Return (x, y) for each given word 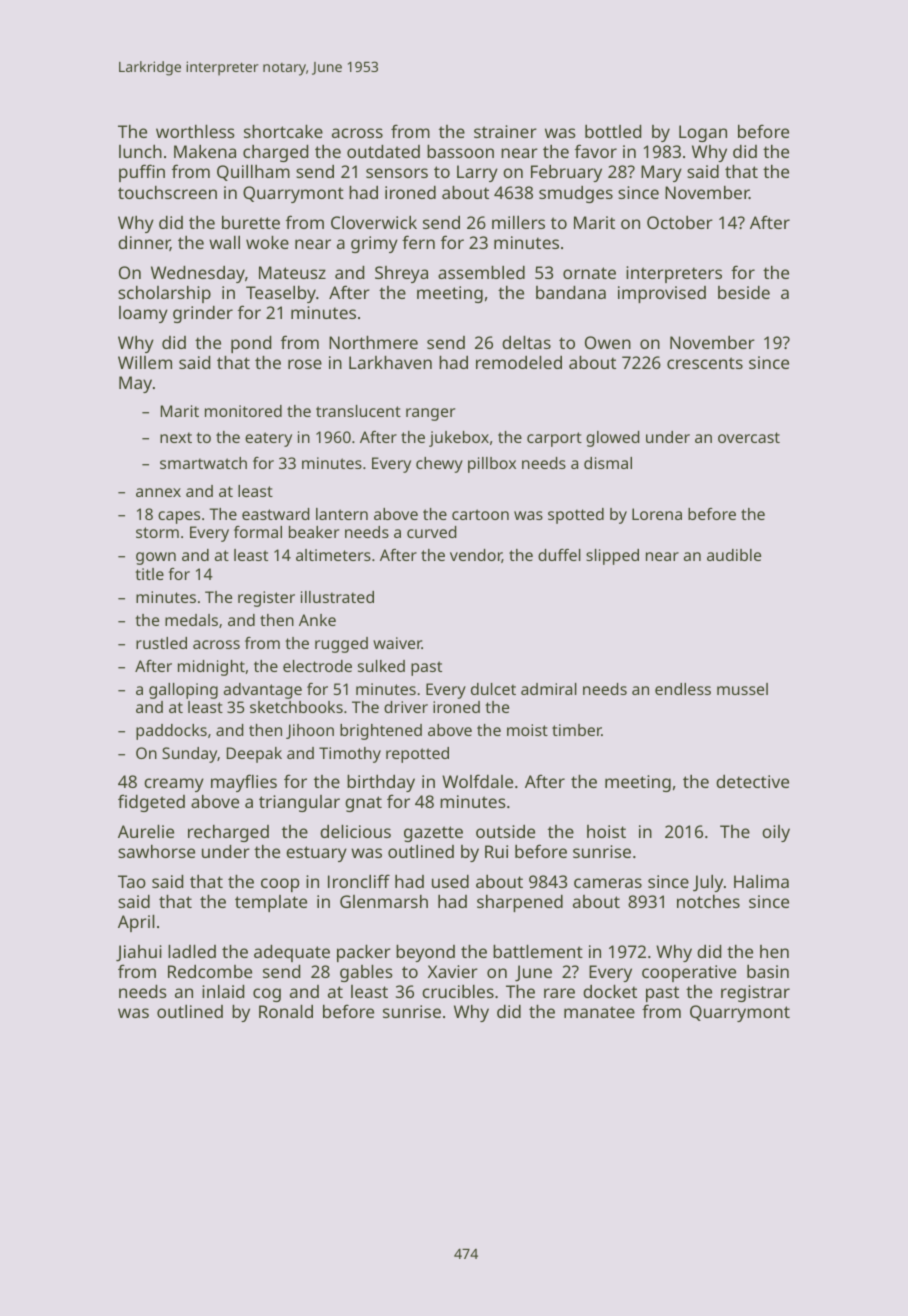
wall (224, 242)
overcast (749, 437)
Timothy (350, 755)
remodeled (519, 362)
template (271, 903)
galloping (183, 691)
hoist (606, 831)
